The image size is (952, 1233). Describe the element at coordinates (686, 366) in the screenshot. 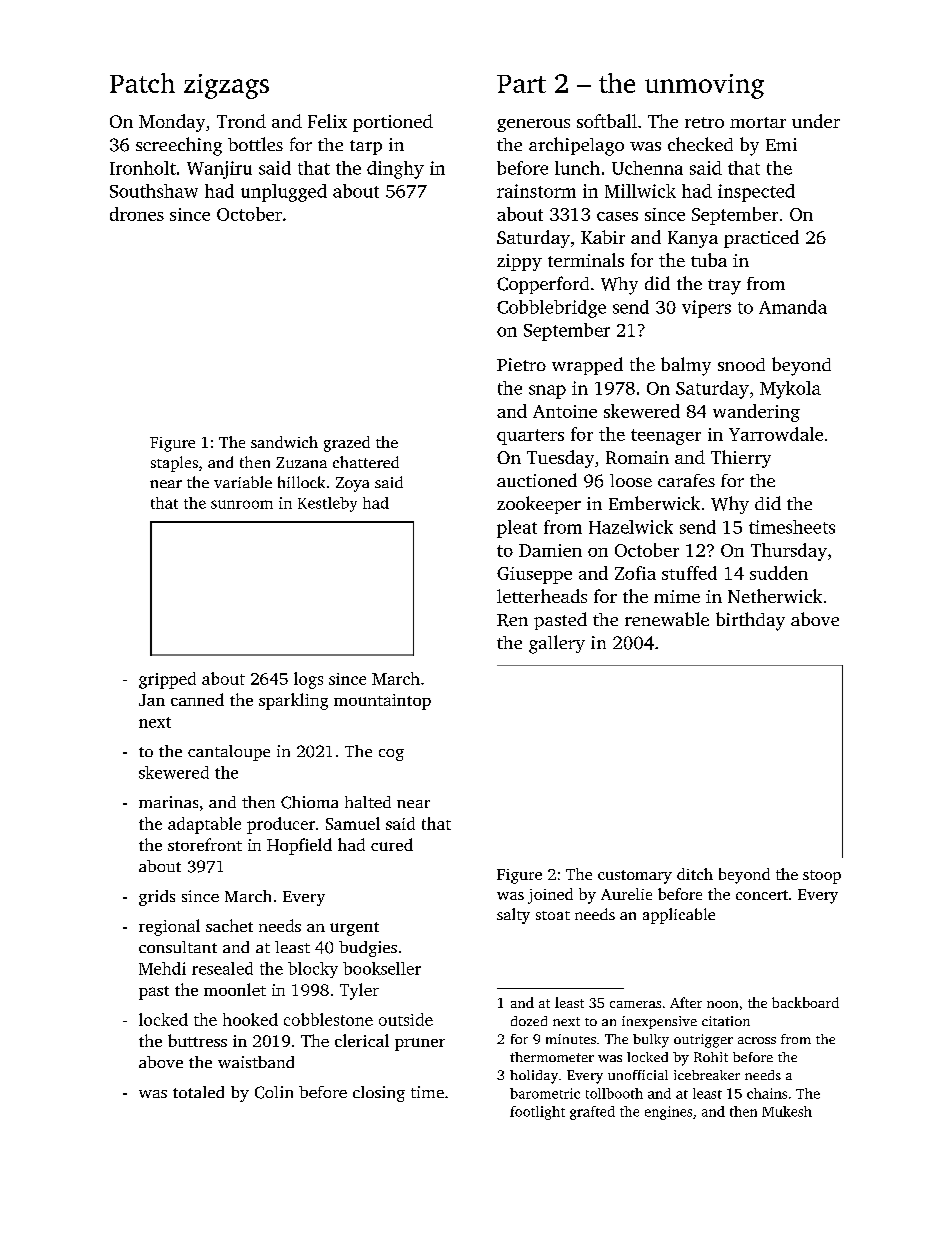

I see `balmy` at that location.
